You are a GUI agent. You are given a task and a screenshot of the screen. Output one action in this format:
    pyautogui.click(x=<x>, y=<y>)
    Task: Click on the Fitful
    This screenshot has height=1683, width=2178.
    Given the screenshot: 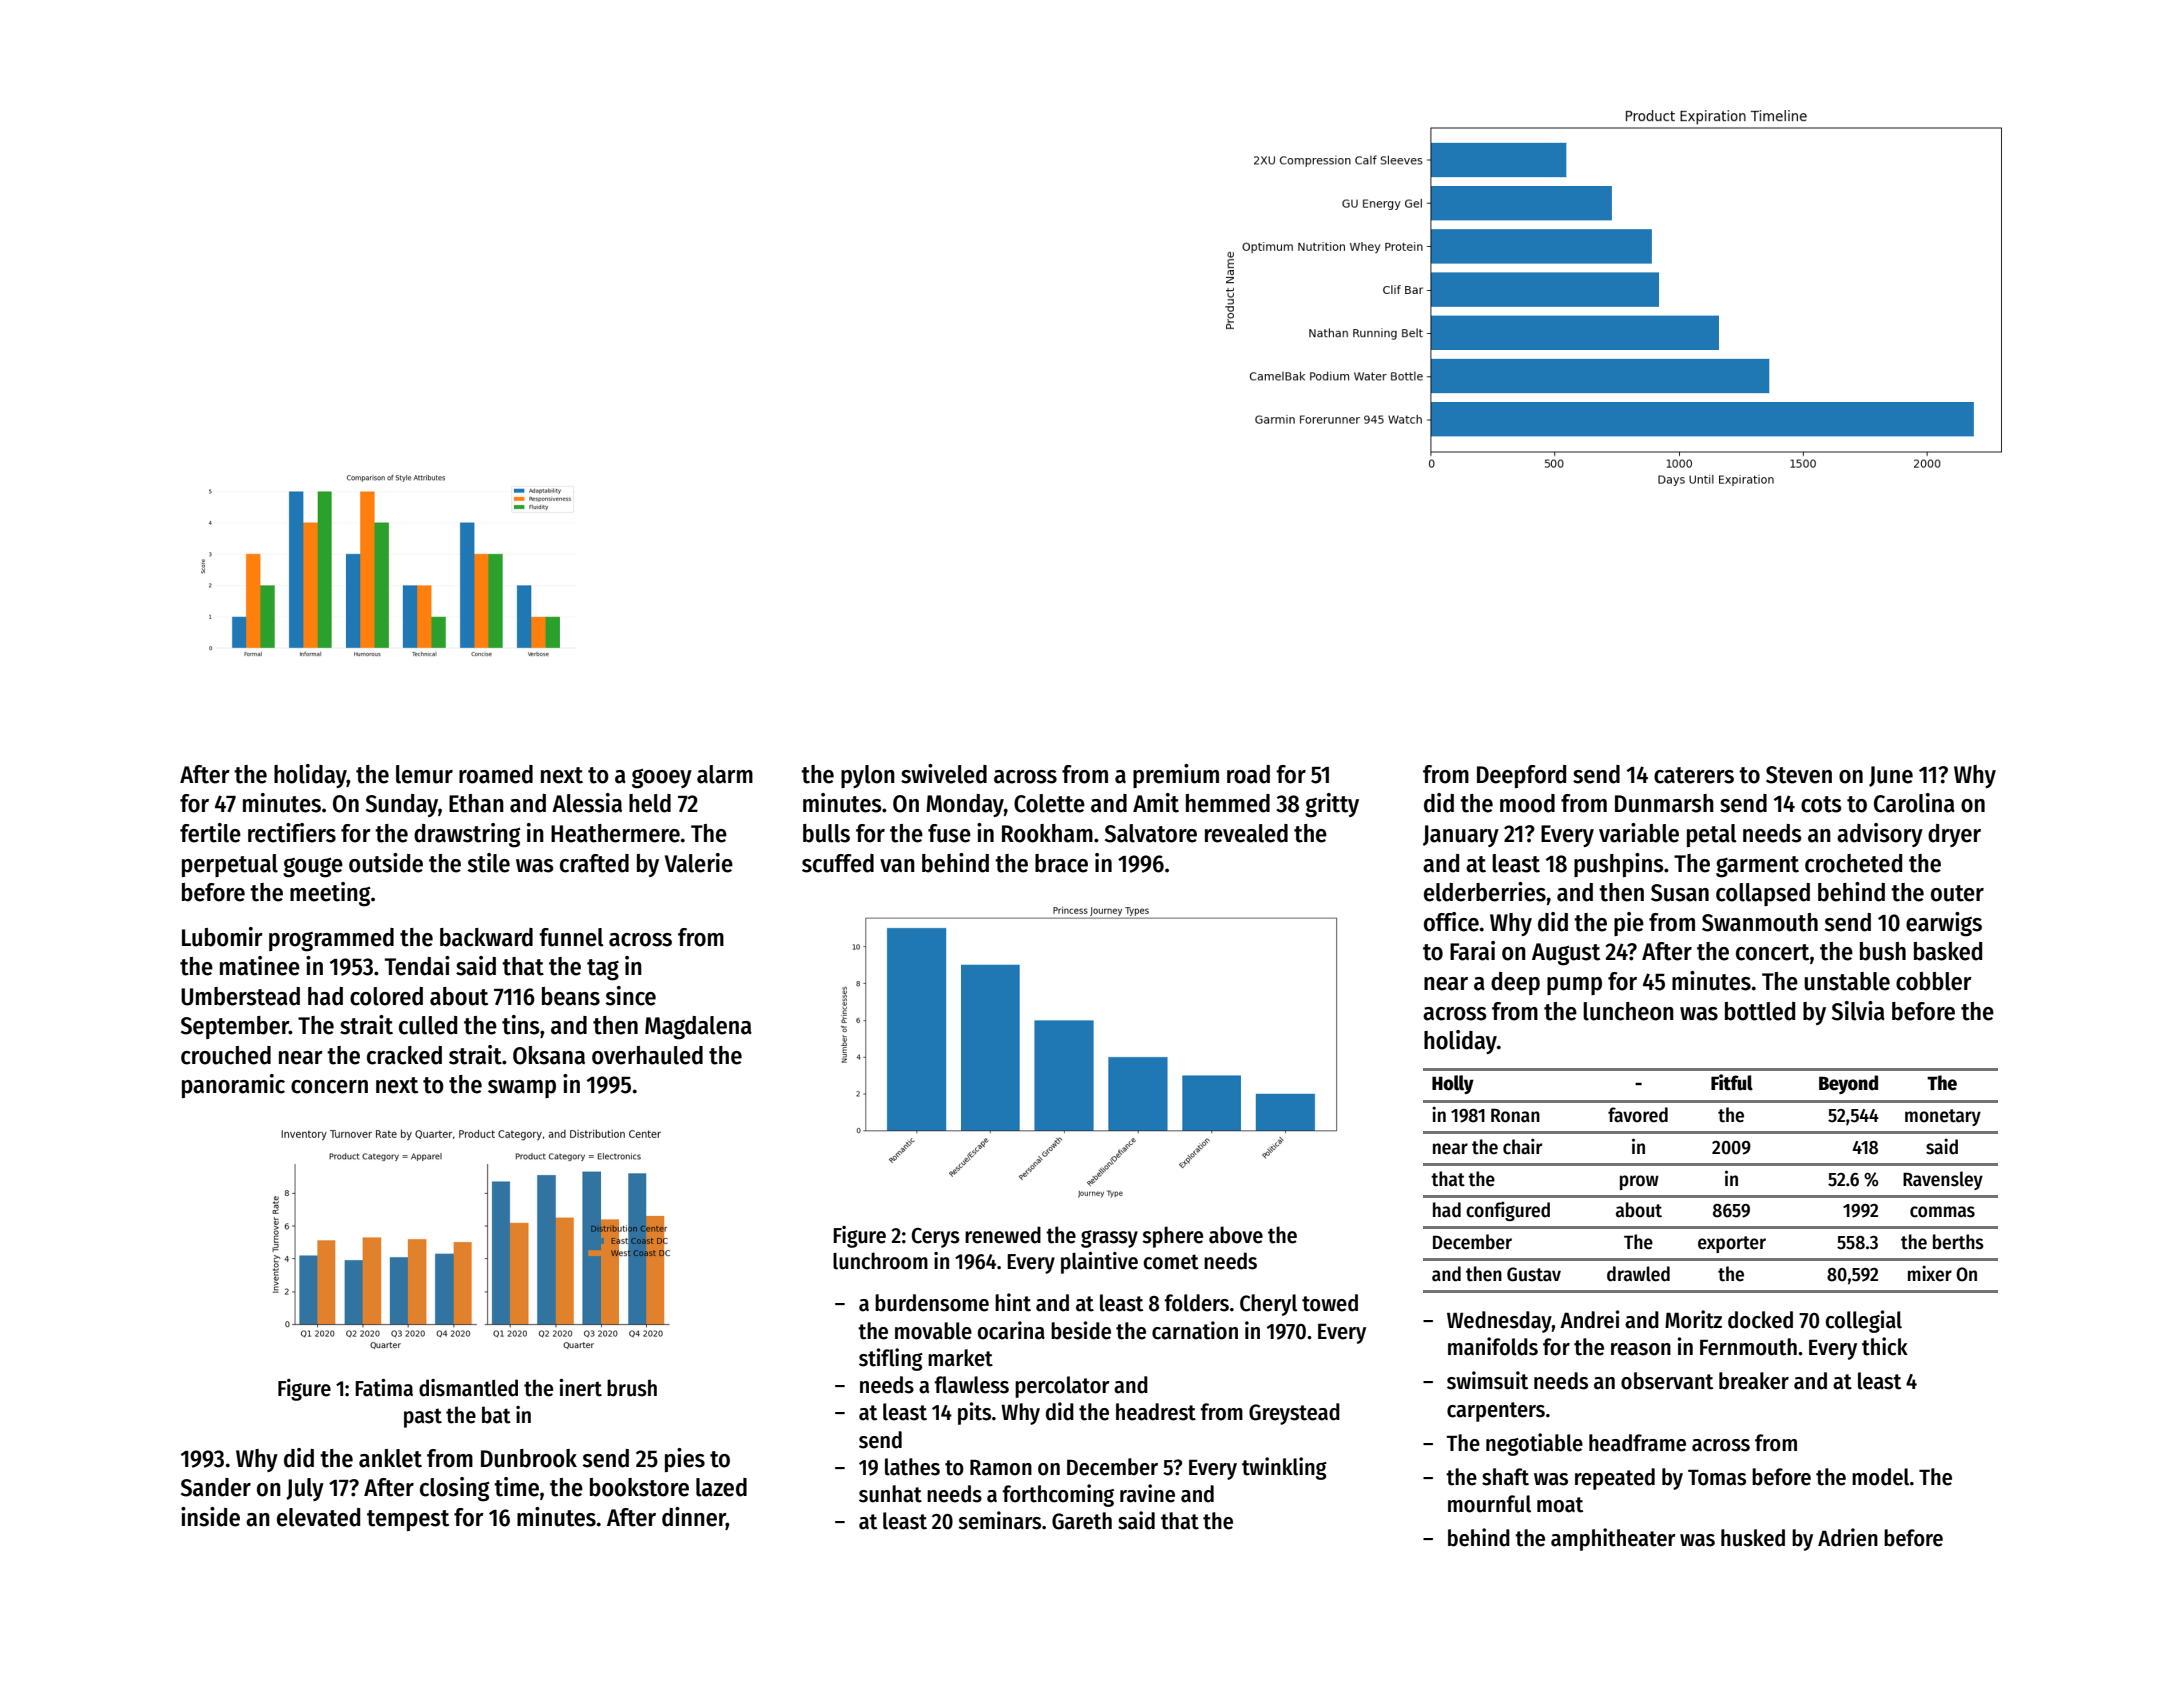 What is the action you would take?
    pyautogui.click(x=1732, y=1082)
